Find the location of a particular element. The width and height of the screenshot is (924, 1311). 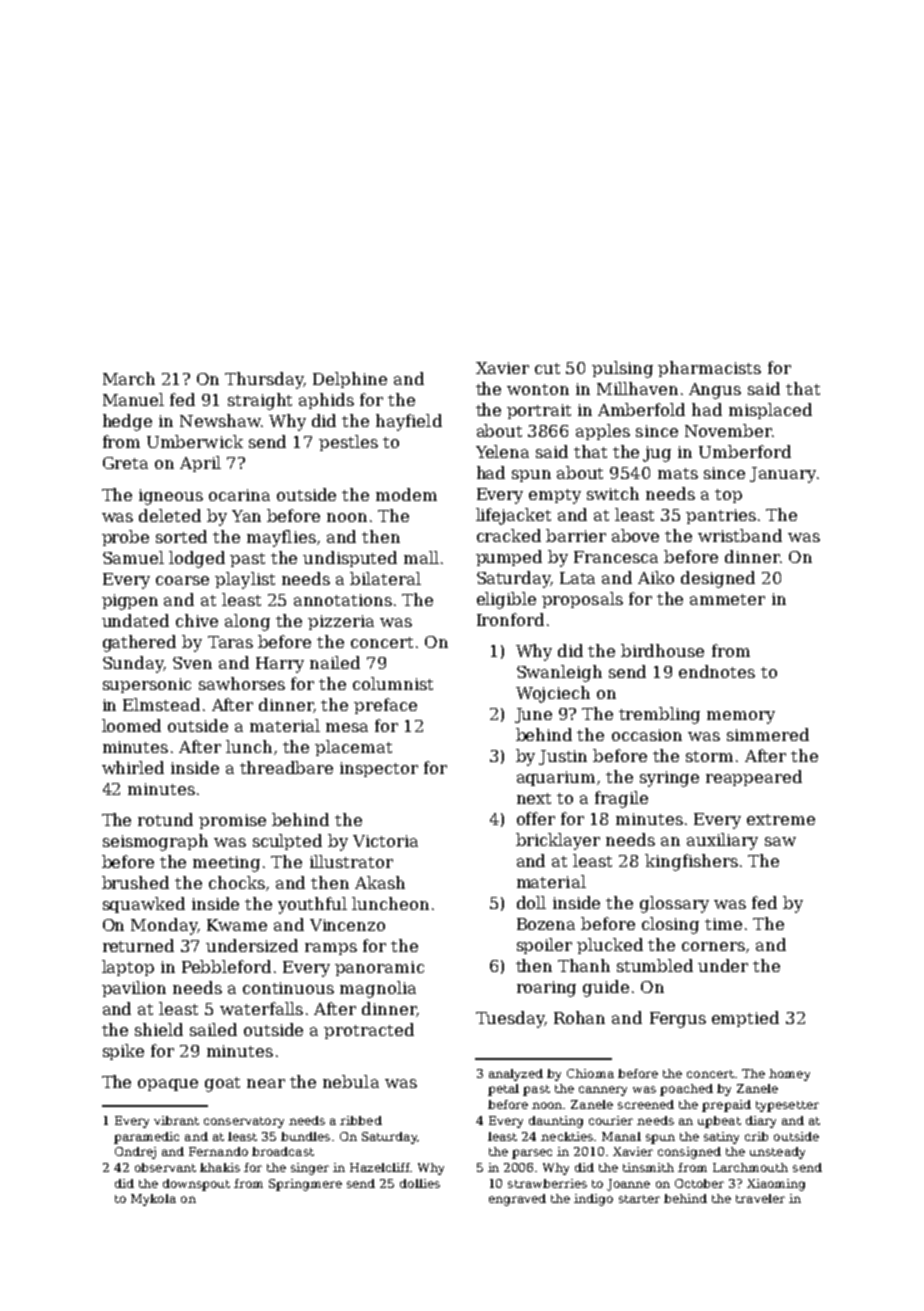

Thanh is located at coordinates (584, 965).
